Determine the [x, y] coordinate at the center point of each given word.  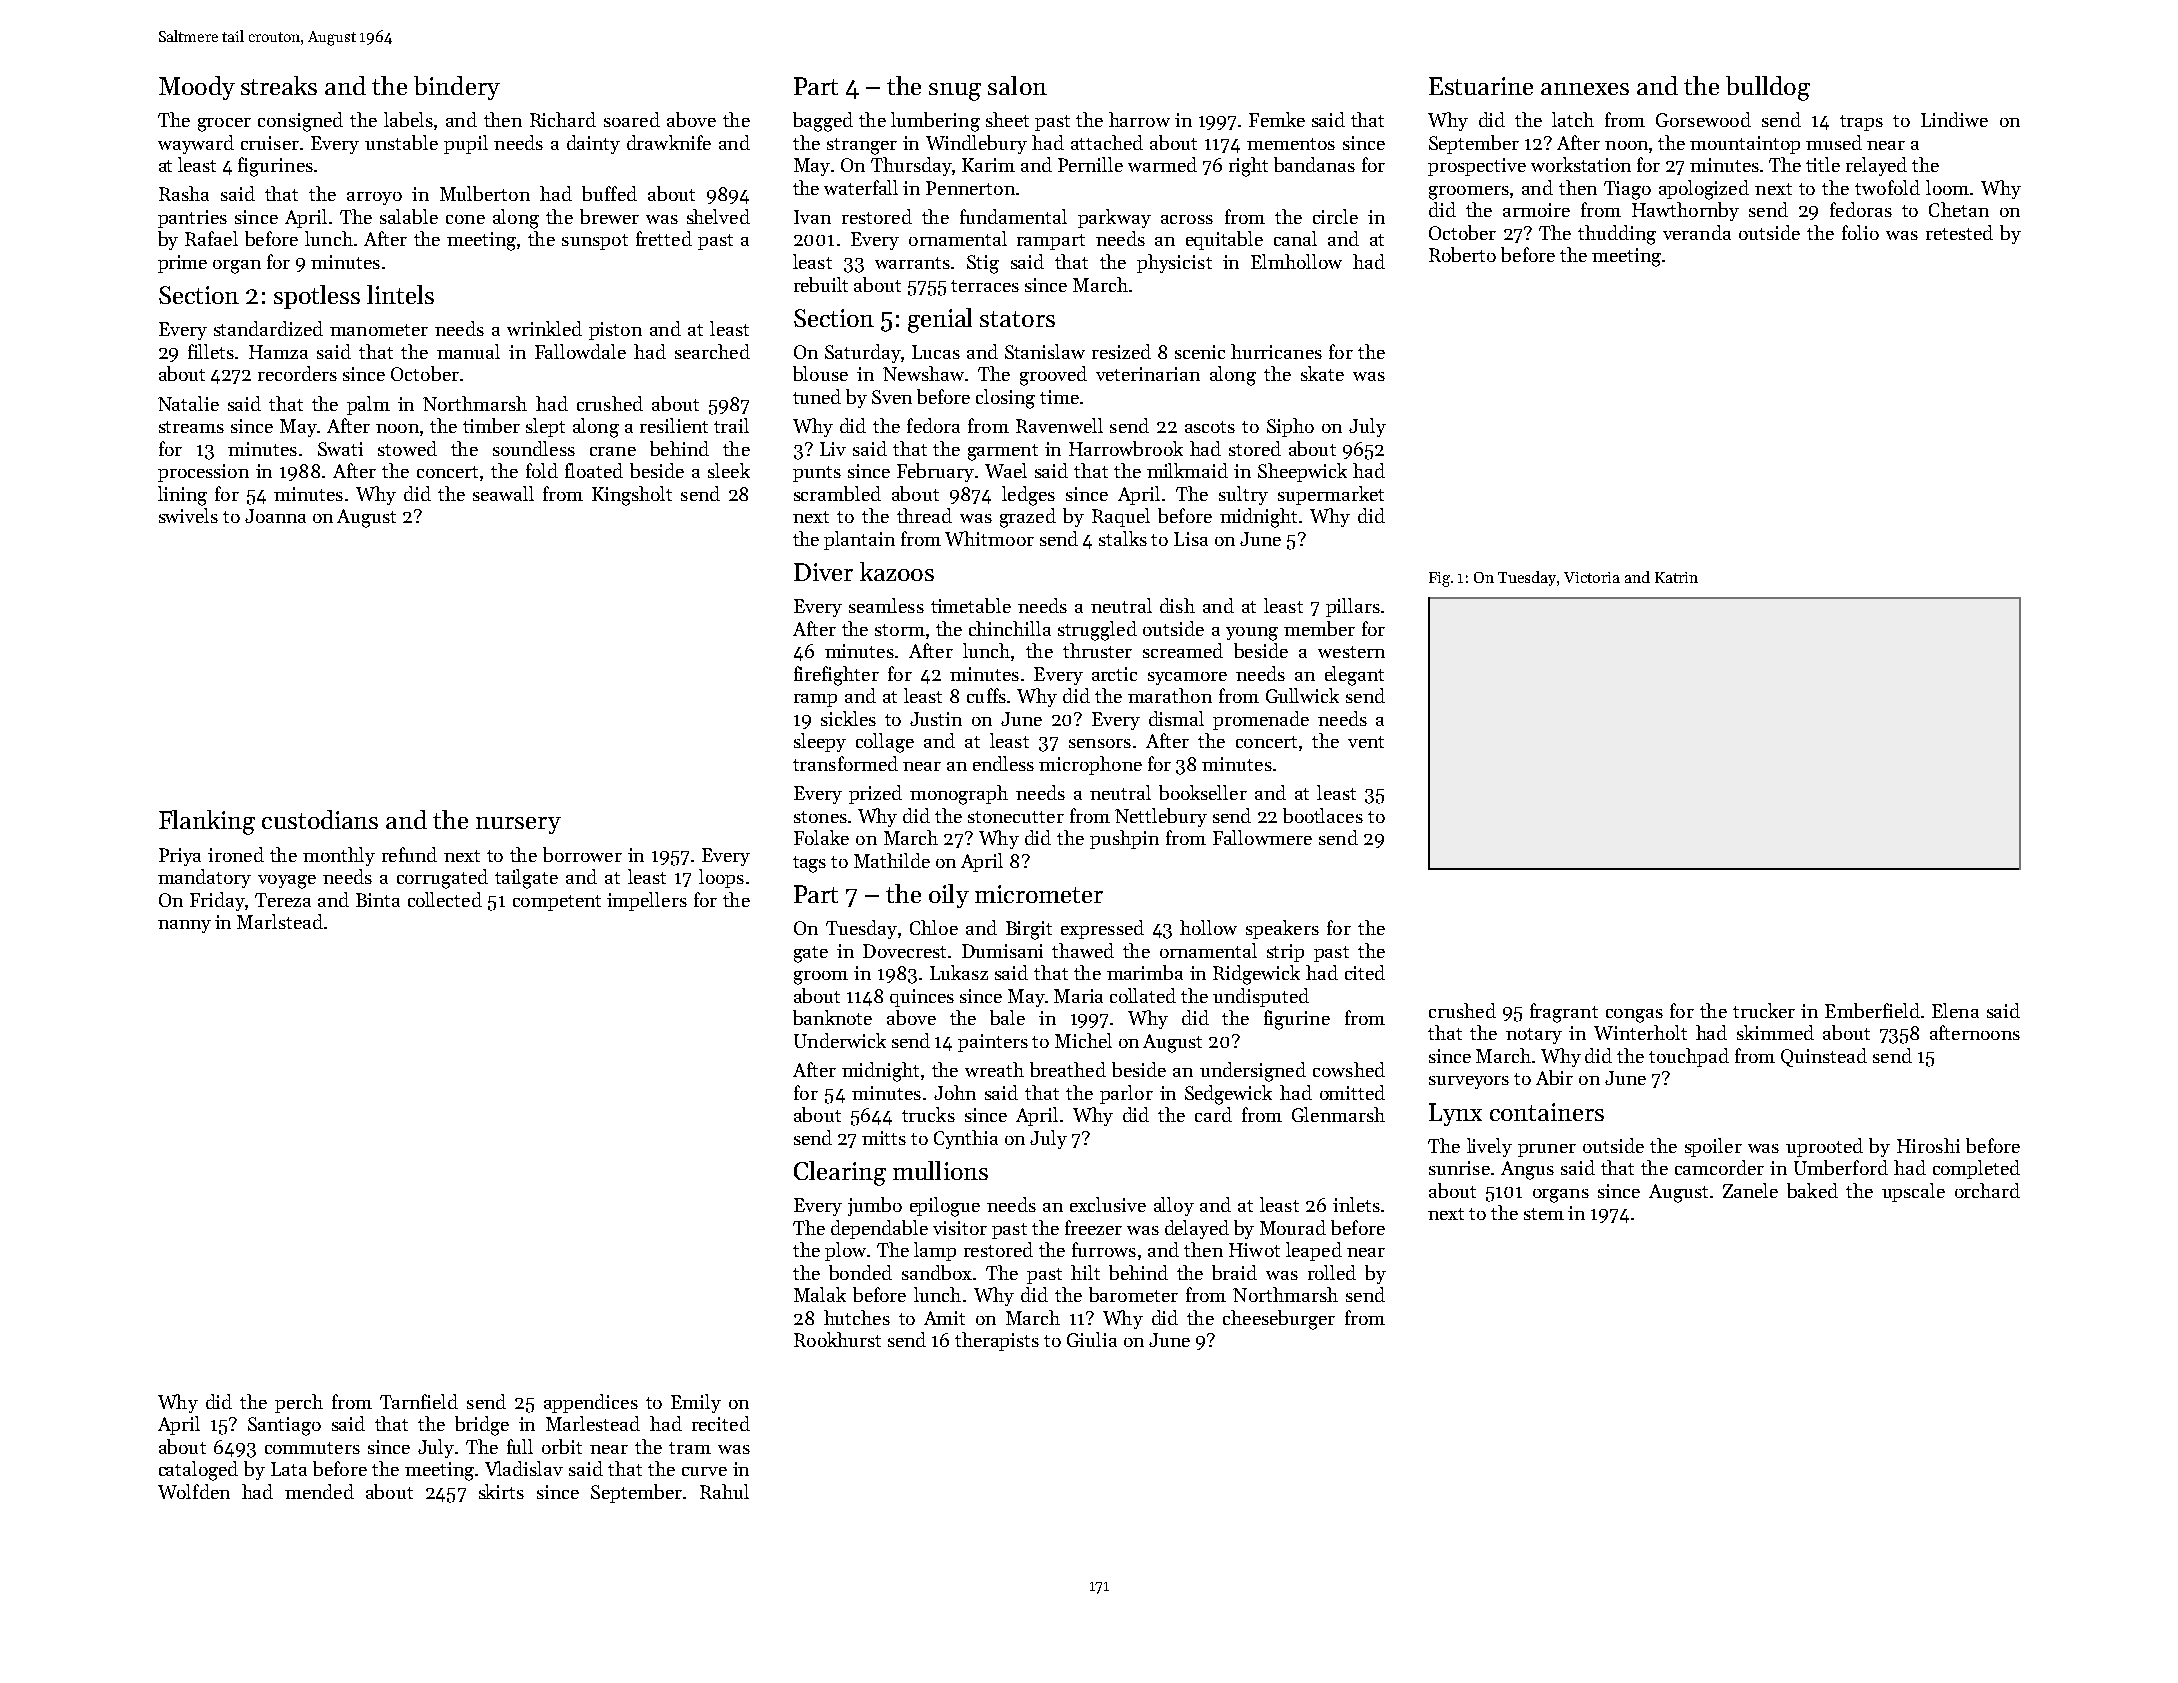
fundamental [1013, 216]
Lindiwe [1954, 119]
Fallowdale [580, 351]
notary [1534, 1036]
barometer [1133, 1294]
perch [299, 1403]
